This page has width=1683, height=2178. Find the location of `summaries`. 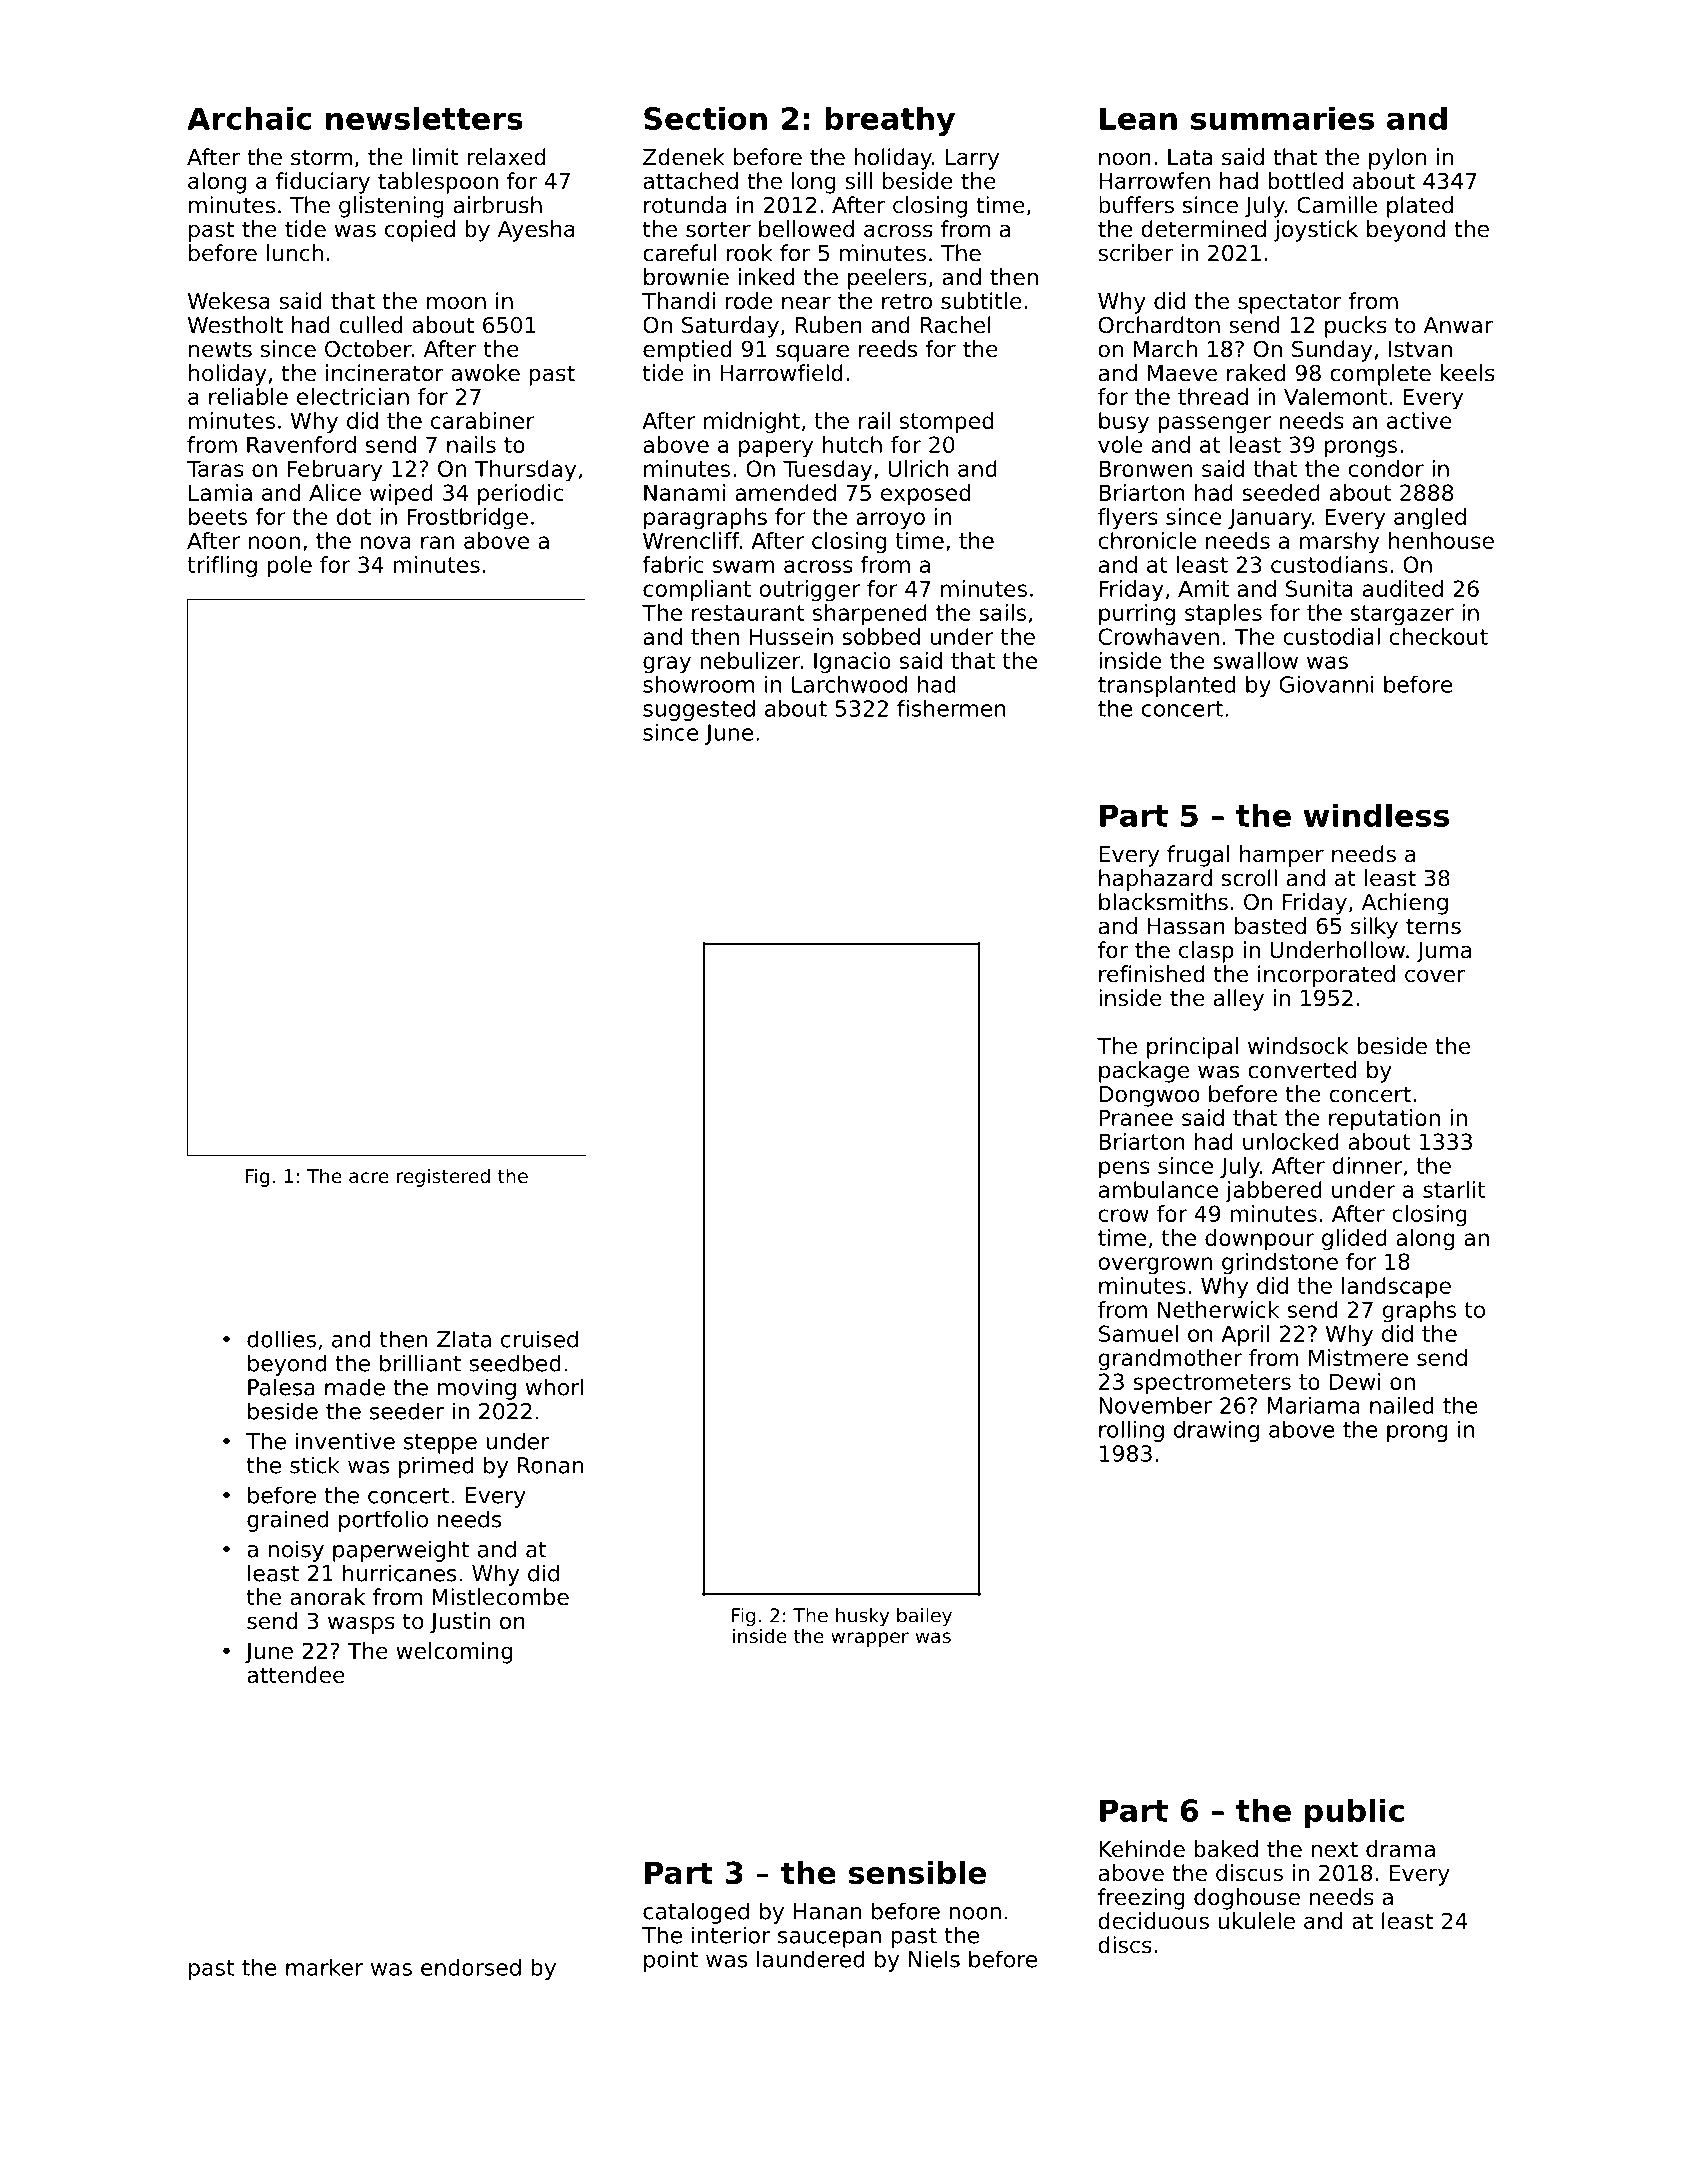

summaries is located at coordinates (1282, 118).
